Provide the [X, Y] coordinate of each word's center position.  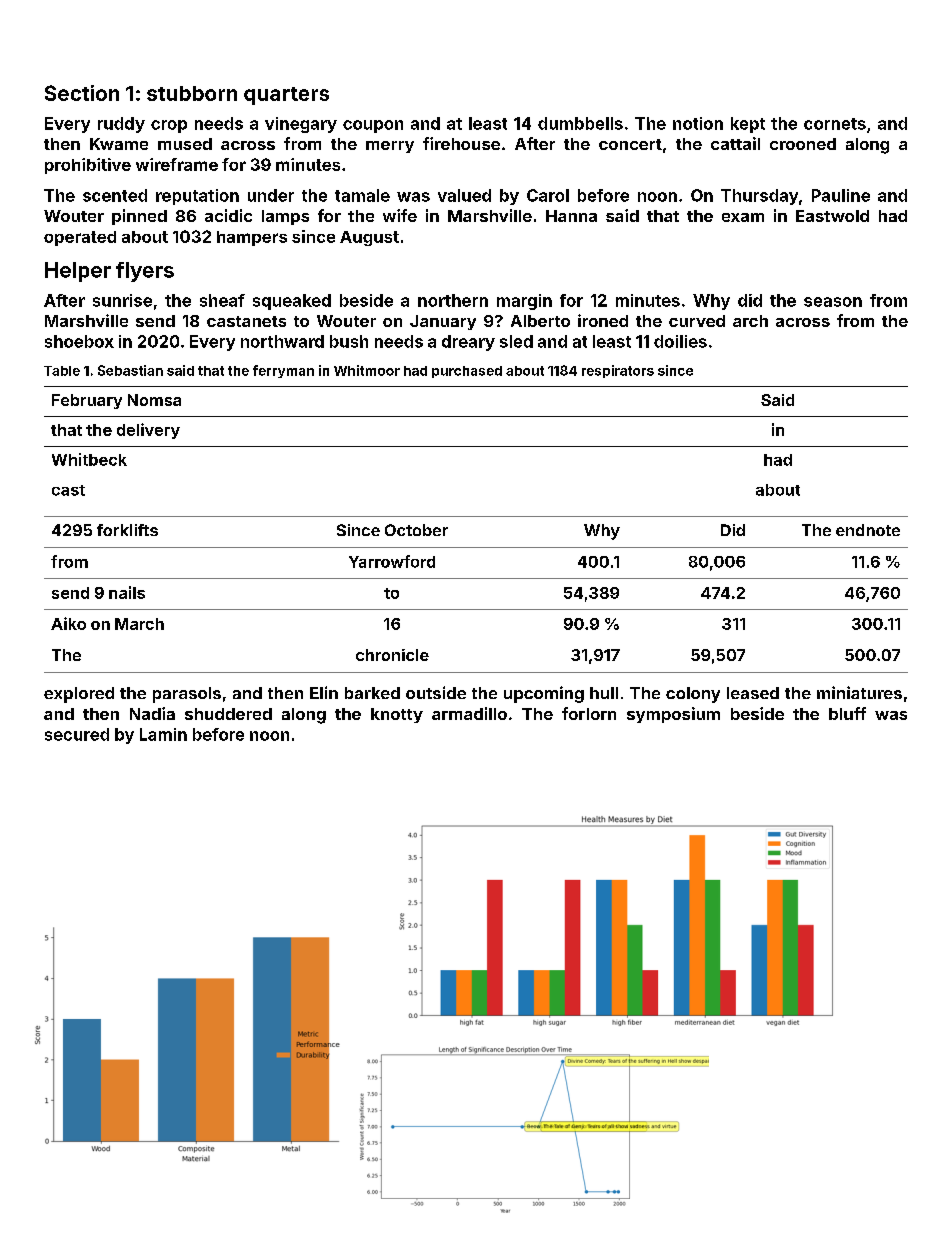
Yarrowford [392, 561]
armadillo [469, 713]
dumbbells [580, 123]
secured [77, 734]
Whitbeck [89, 459]
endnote [868, 530]
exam [743, 217]
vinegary [301, 125]
